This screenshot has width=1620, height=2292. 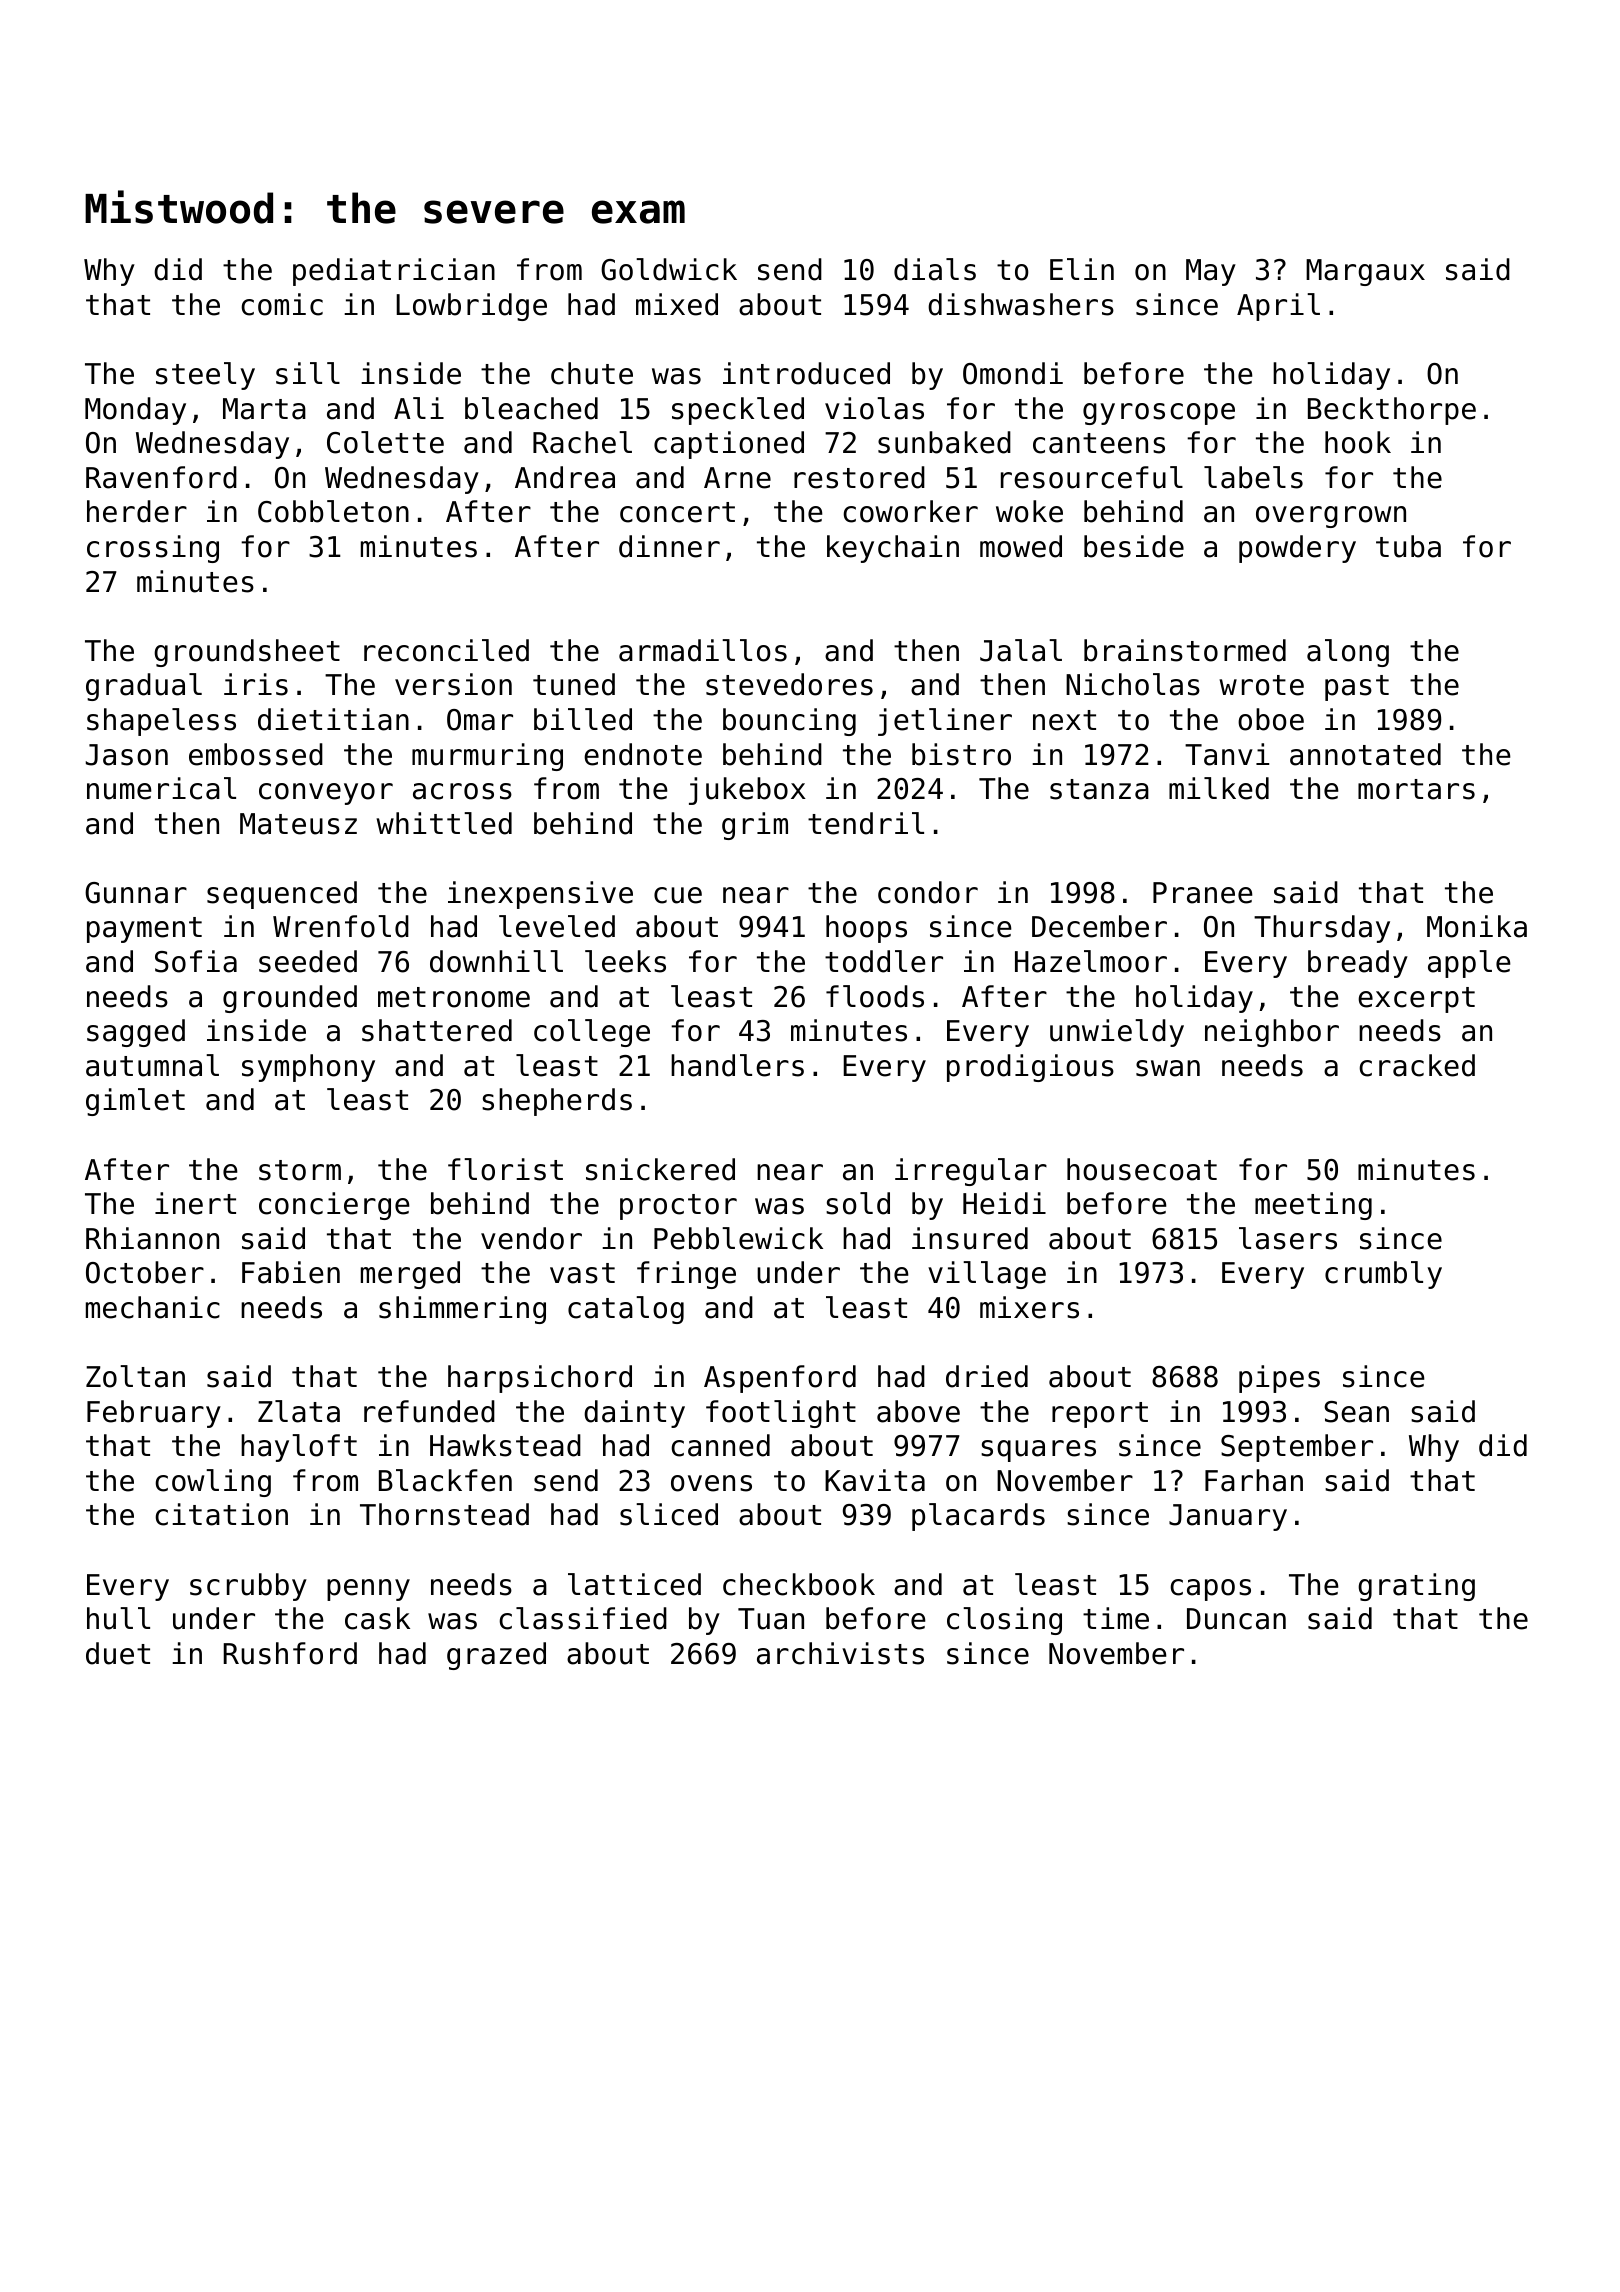 I want to click on shapeless, so click(x=161, y=722).
